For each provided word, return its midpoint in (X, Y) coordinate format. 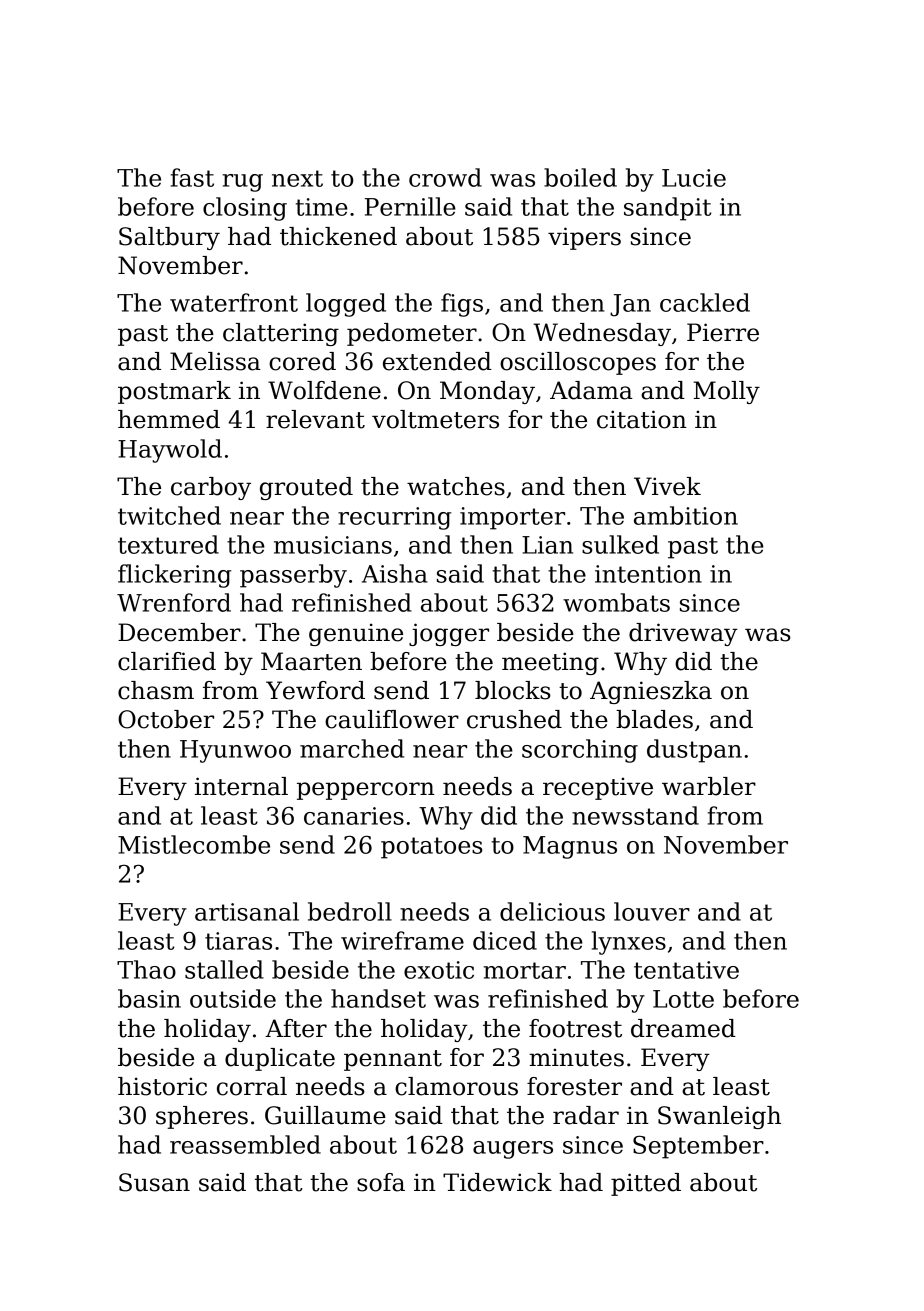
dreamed (683, 1028)
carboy (211, 488)
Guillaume (325, 1115)
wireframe (402, 940)
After (296, 1028)
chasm (156, 690)
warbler (709, 786)
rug (243, 183)
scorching (580, 751)
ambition (686, 515)
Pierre (723, 332)
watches (456, 486)
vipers (584, 238)
